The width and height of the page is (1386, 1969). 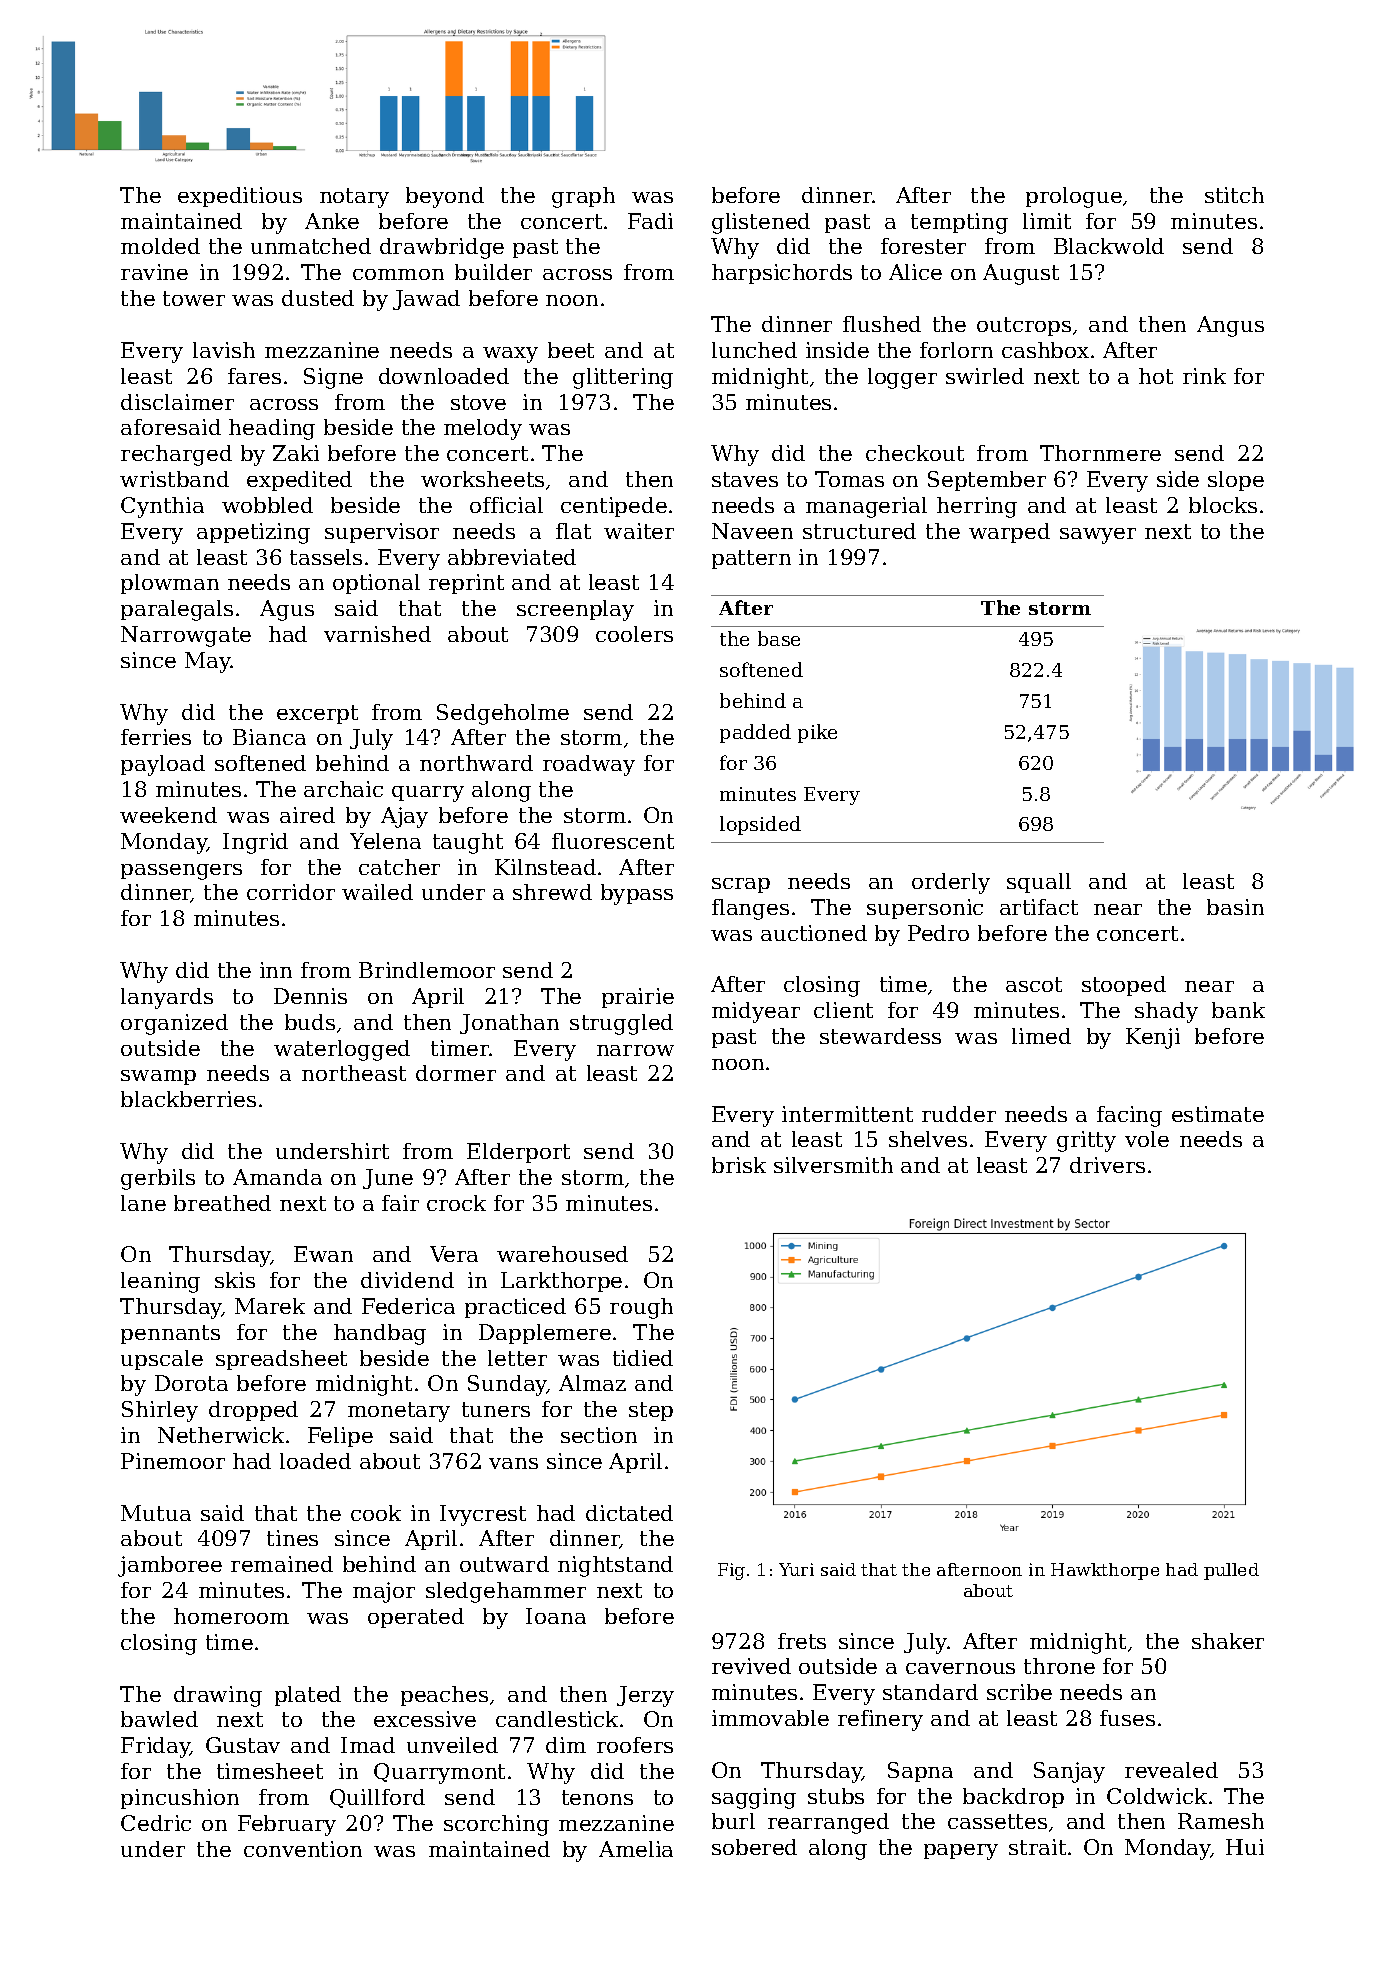 What do you see at coordinates (1019, 1692) in the page?
I see `scribe` at bounding box center [1019, 1692].
